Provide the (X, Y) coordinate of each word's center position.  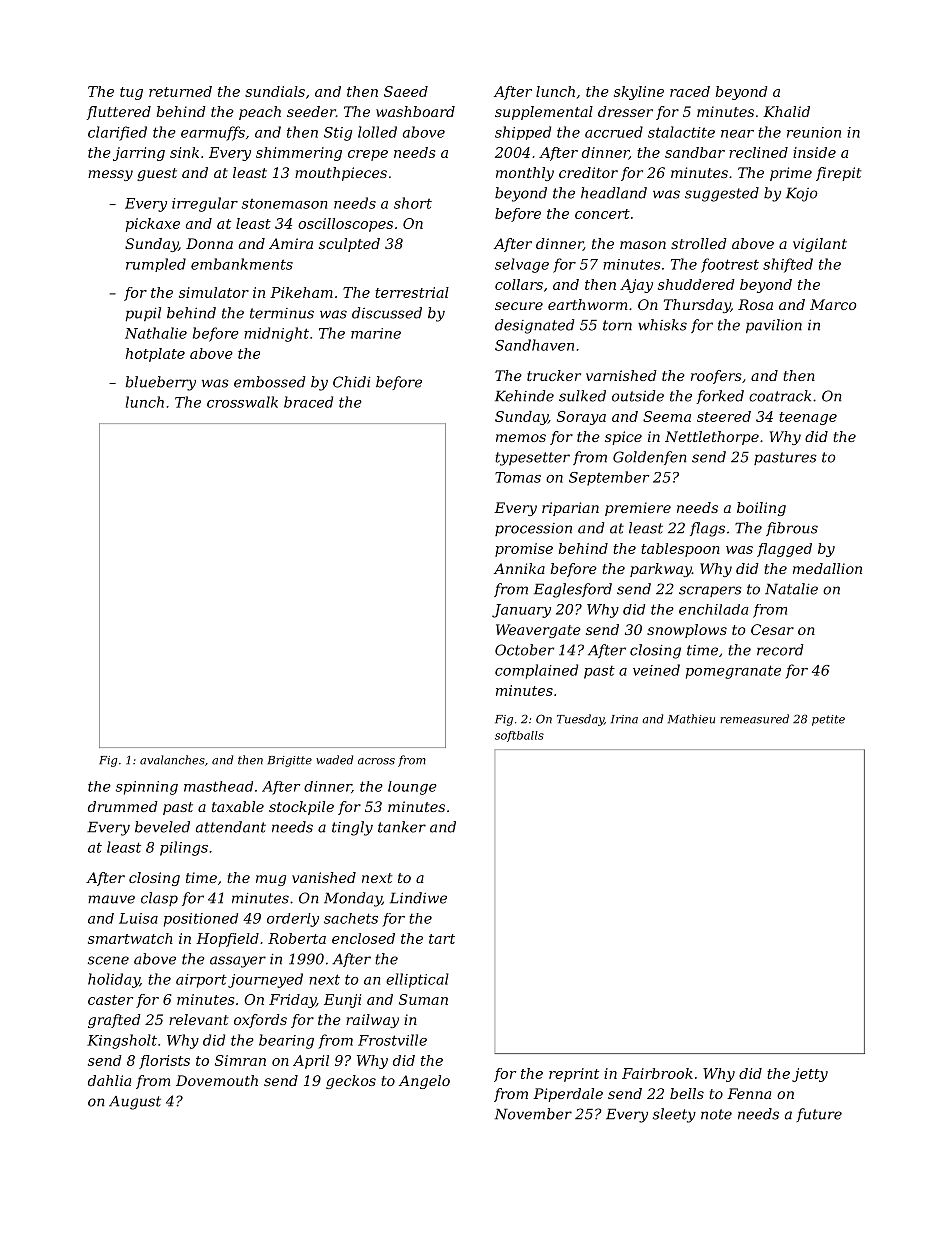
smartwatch (130, 938)
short (413, 203)
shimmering (299, 154)
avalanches (172, 760)
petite (828, 720)
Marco (833, 304)
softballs (519, 736)
